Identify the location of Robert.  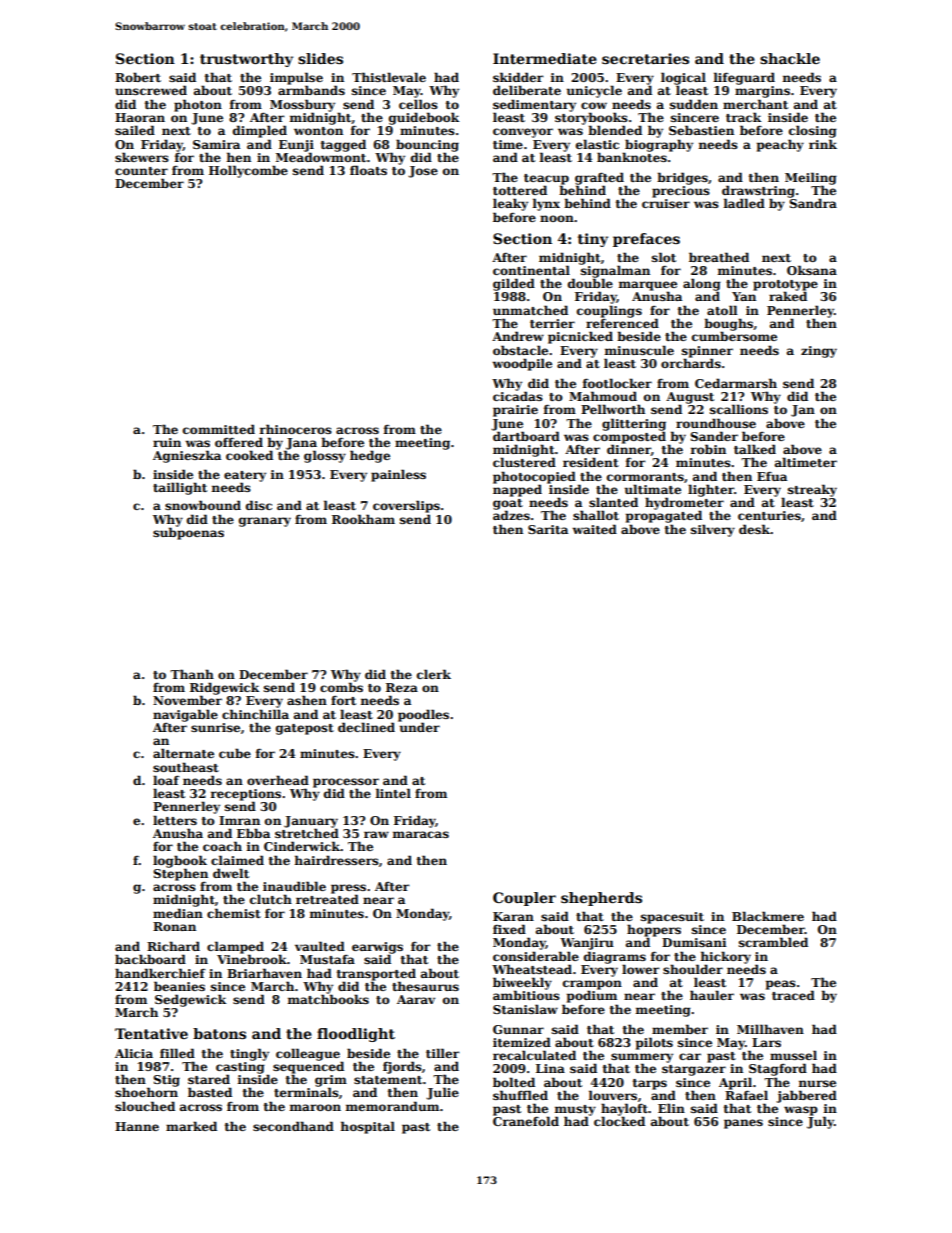
(138, 77).
